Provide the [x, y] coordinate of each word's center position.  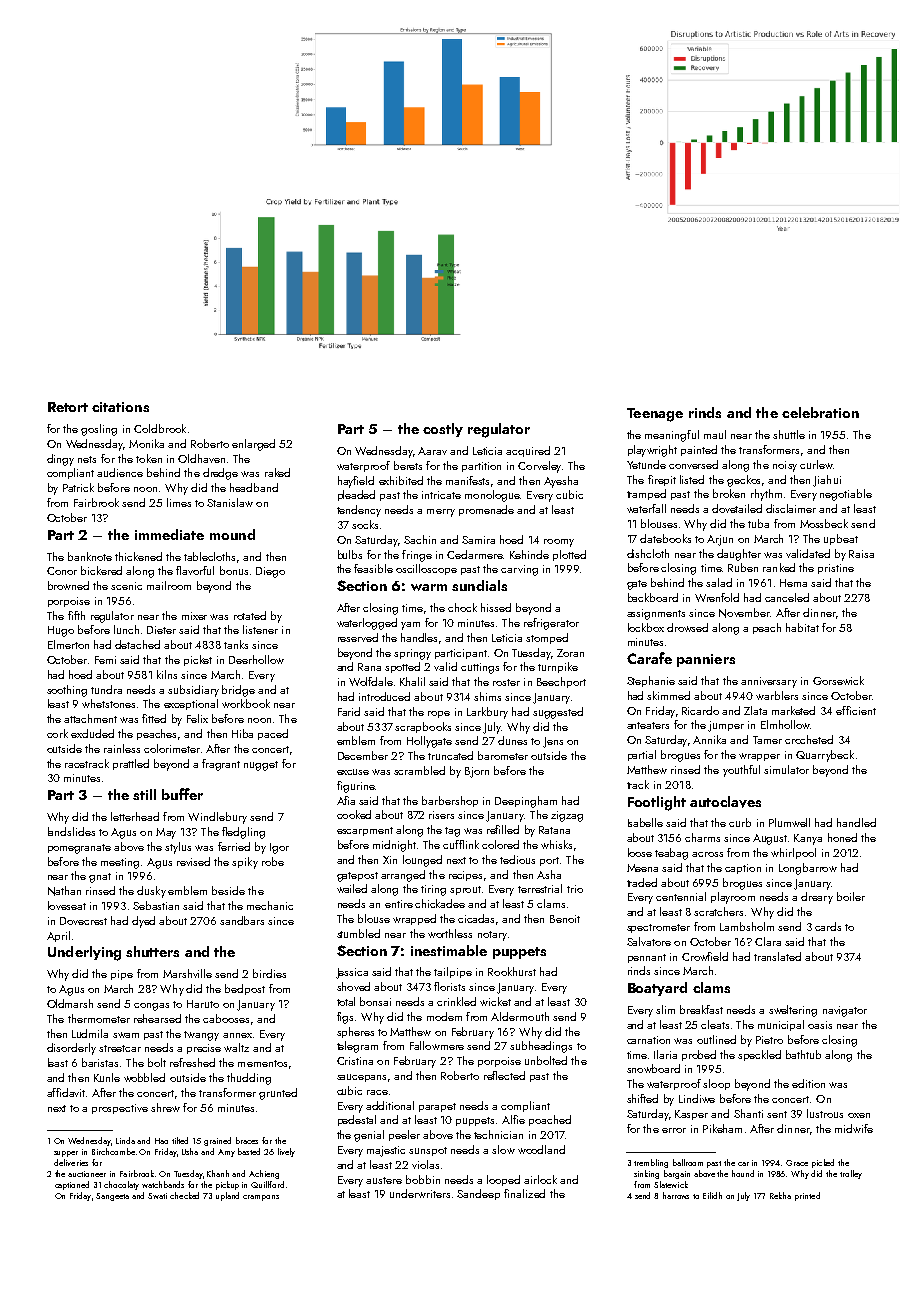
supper [66, 1154]
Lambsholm [747, 926]
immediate [169, 534]
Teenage [655, 415]
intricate [441, 495]
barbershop [450, 801]
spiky [245, 863]
